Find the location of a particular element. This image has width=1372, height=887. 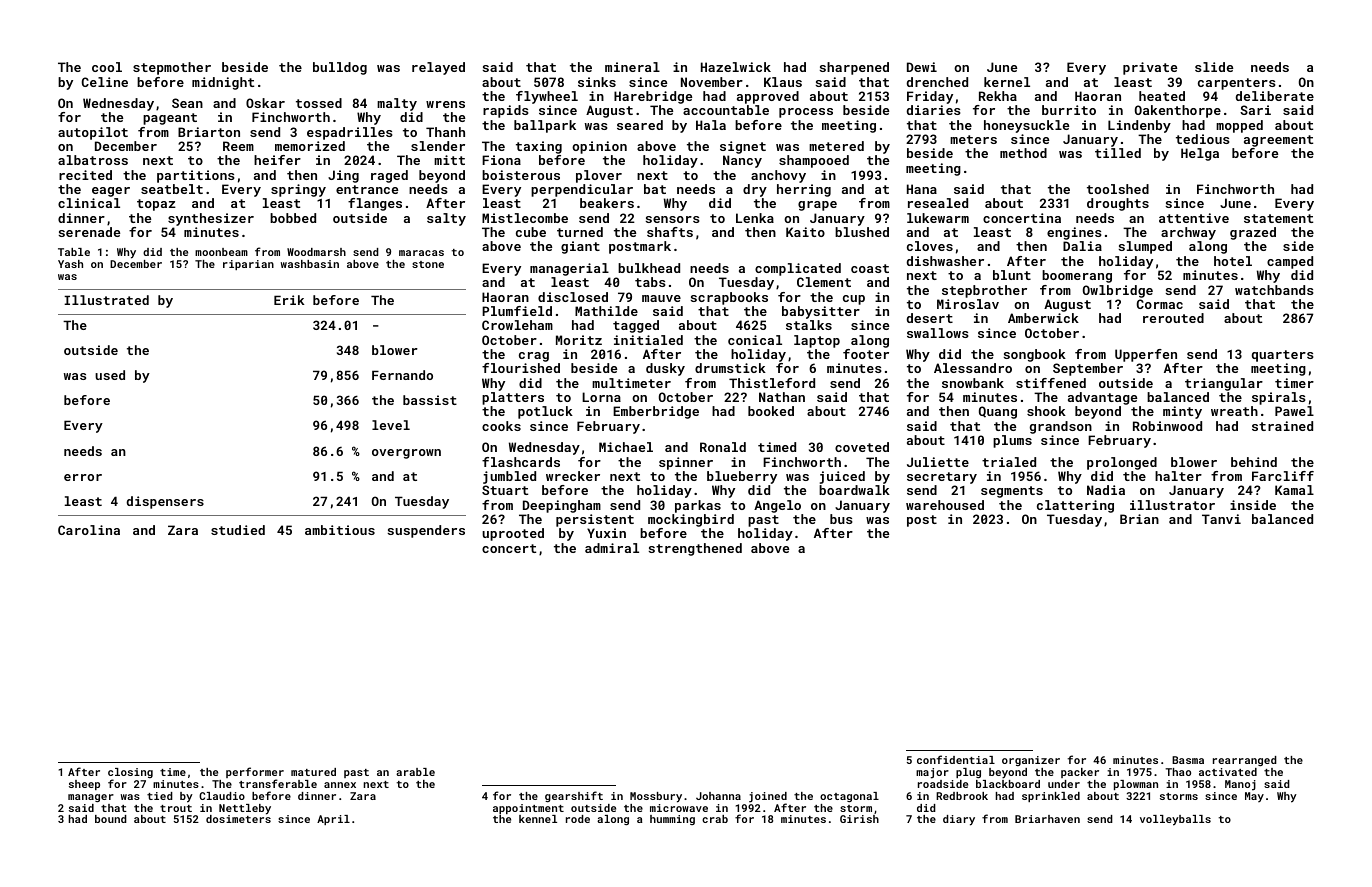

honeysuckle is located at coordinates (1026, 126).
